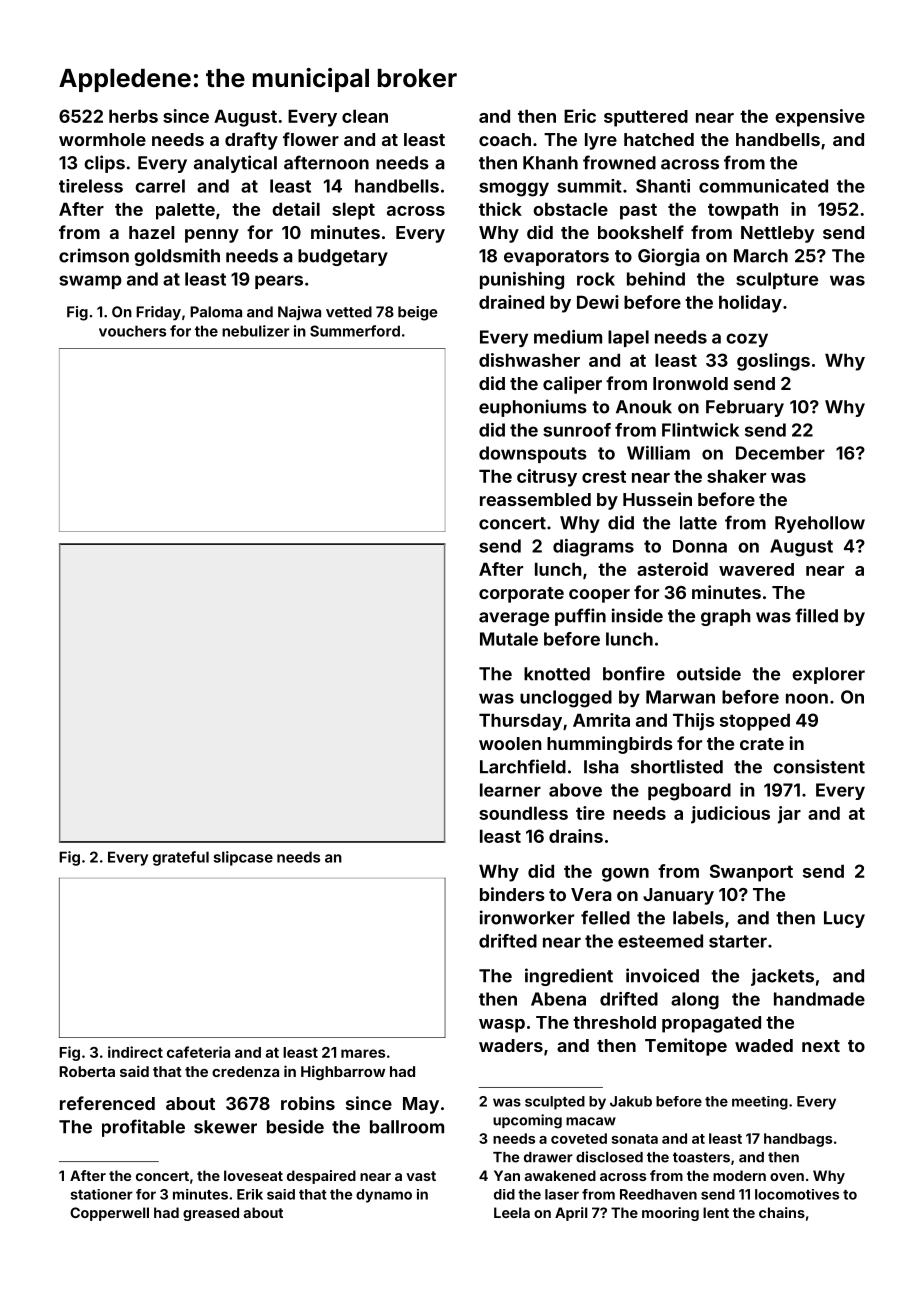  What do you see at coordinates (211, 1214) in the document?
I see `greased` at bounding box center [211, 1214].
